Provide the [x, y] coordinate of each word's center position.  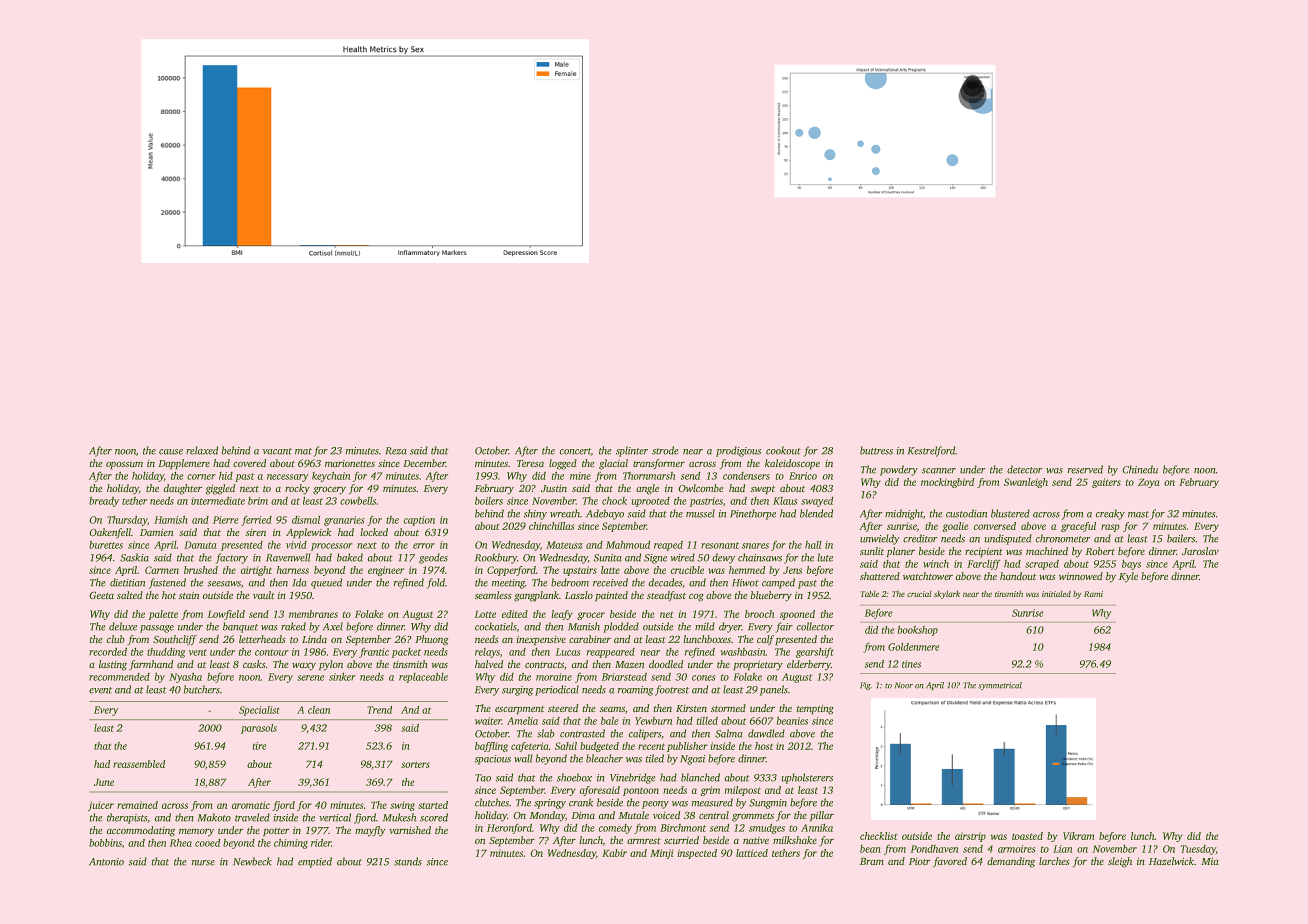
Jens [792, 570]
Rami [1093, 594]
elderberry [809, 665]
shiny [535, 514]
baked [350, 557]
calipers [644, 734]
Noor [904, 685]
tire [259, 746]
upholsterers [807, 778]
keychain [331, 476]
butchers [201, 689]
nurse [203, 863]
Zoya [1149, 483]
